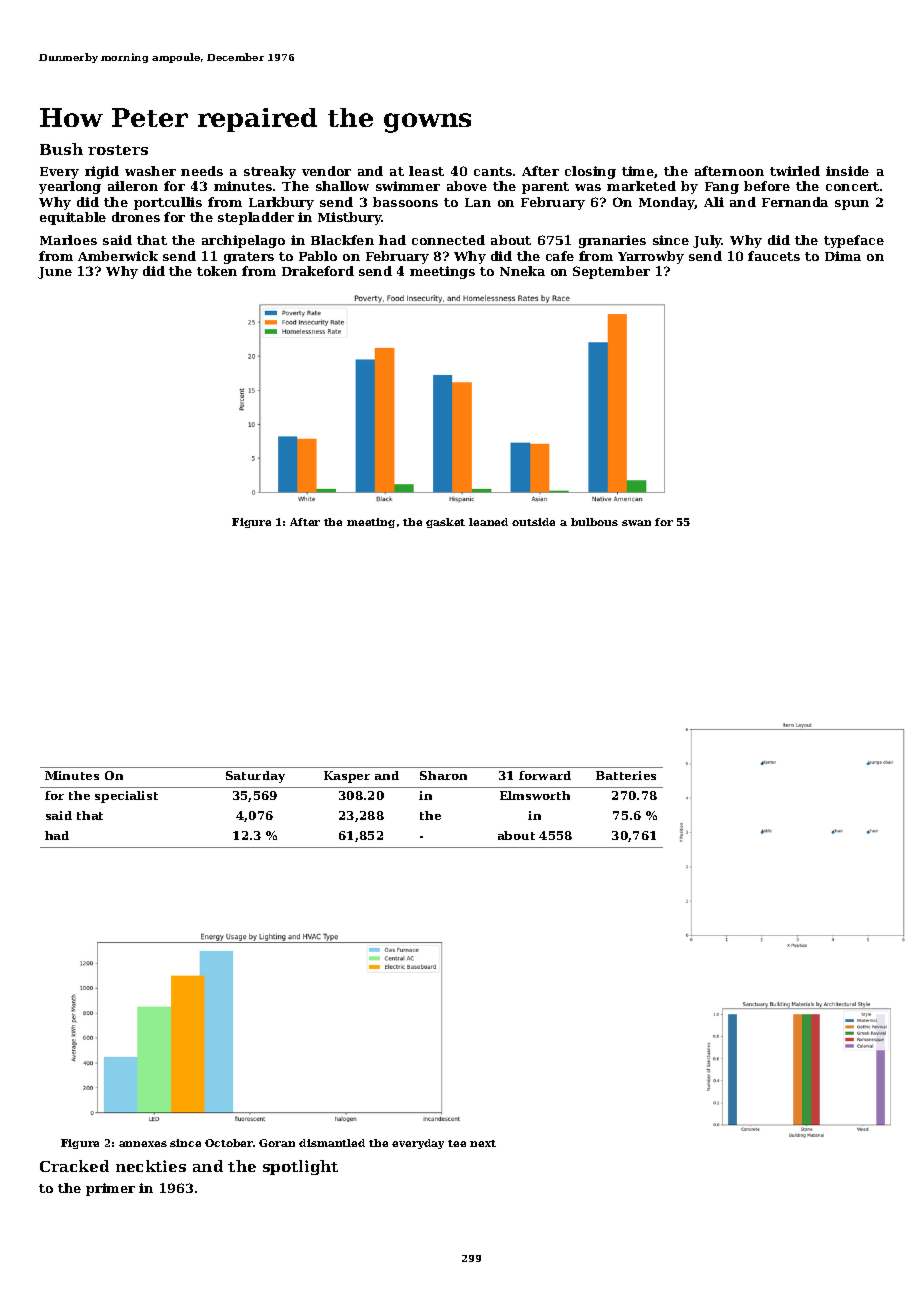 Image resolution: width=924 pixels, height=1308 pixels. I want to click on outside, so click(533, 522).
